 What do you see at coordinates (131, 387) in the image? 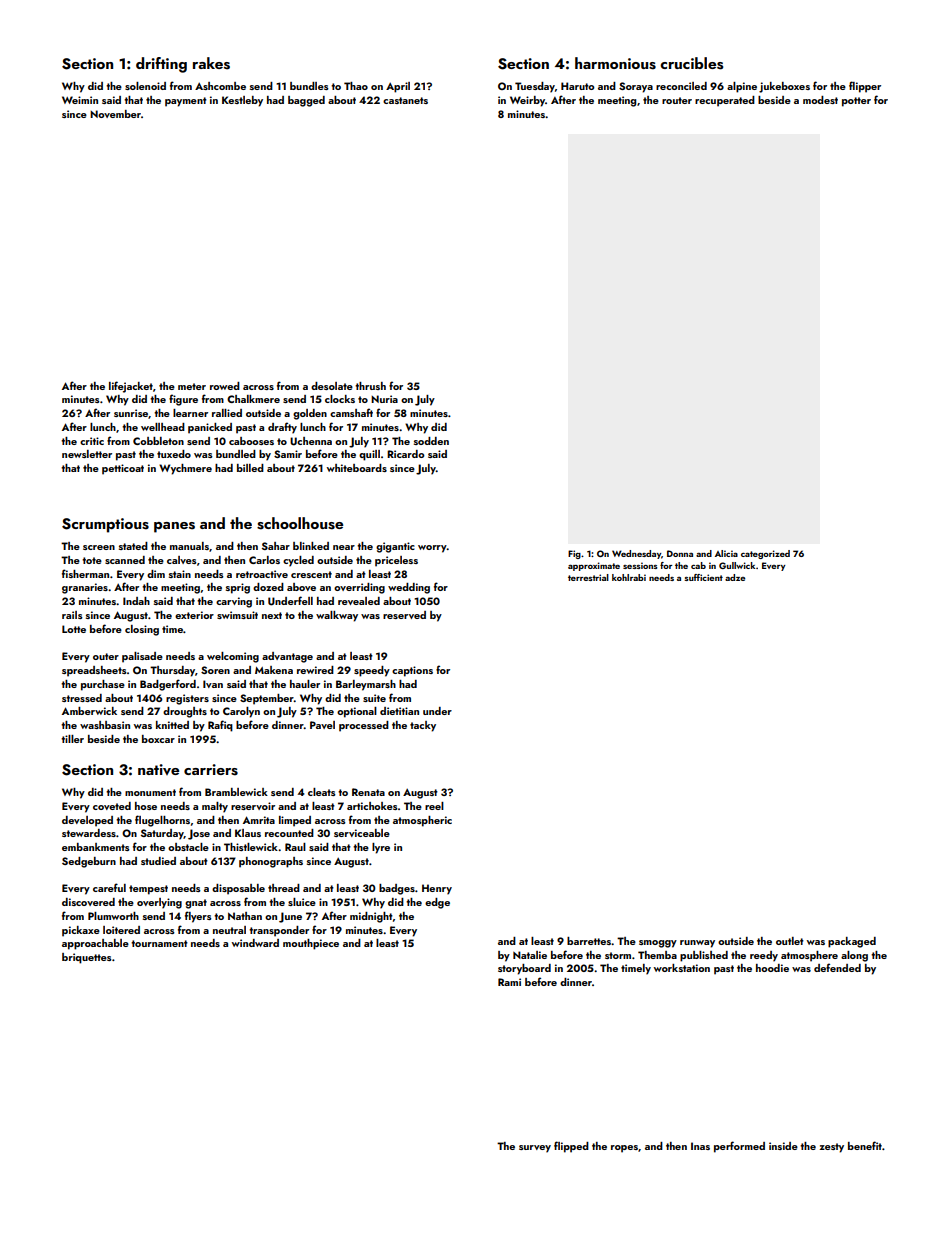
I see `lifejacket` at bounding box center [131, 387].
